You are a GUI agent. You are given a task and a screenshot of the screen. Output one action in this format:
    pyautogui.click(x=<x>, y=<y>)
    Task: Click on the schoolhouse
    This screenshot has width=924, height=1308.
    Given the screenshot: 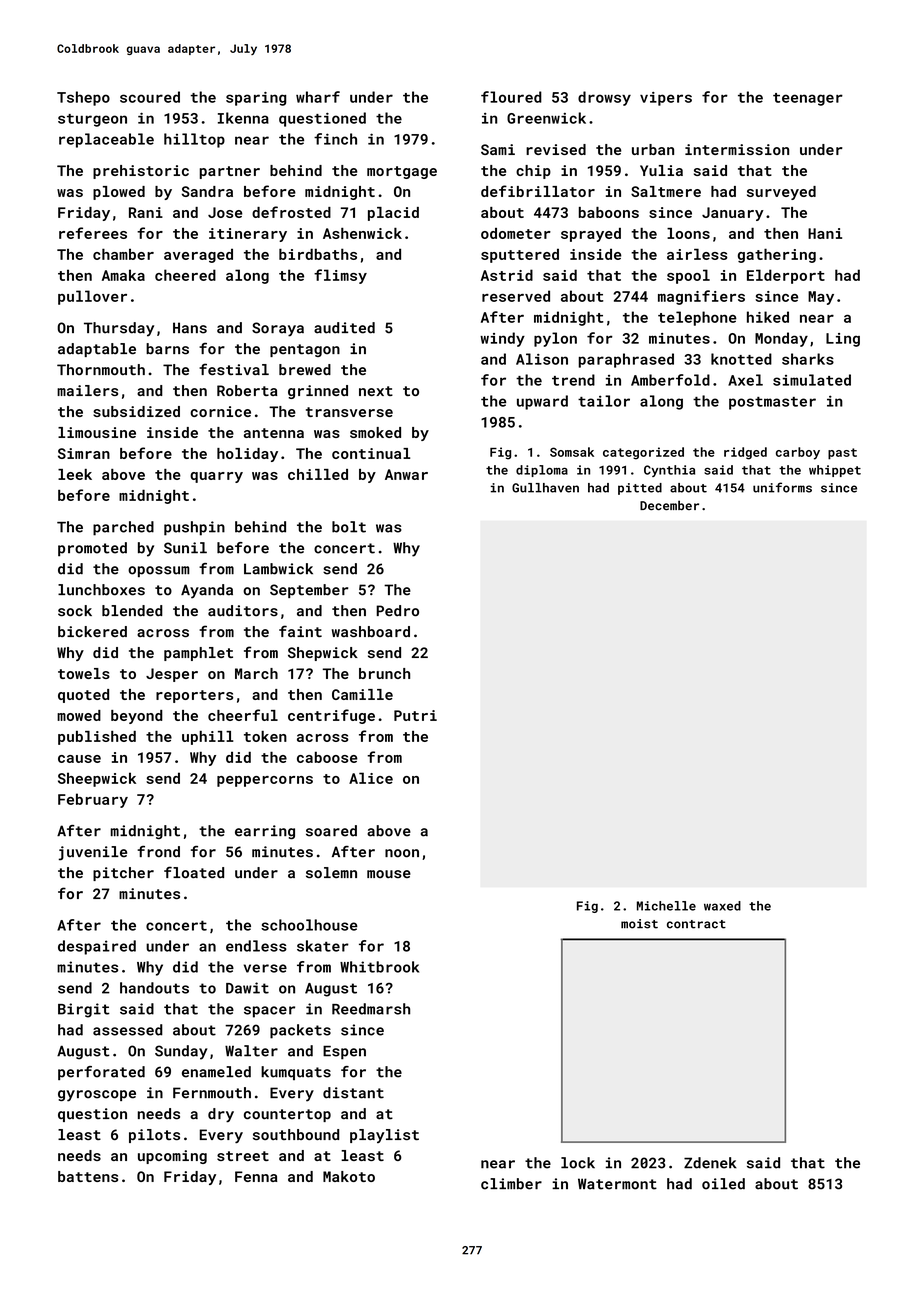 What is the action you would take?
    pyautogui.click(x=309, y=925)
